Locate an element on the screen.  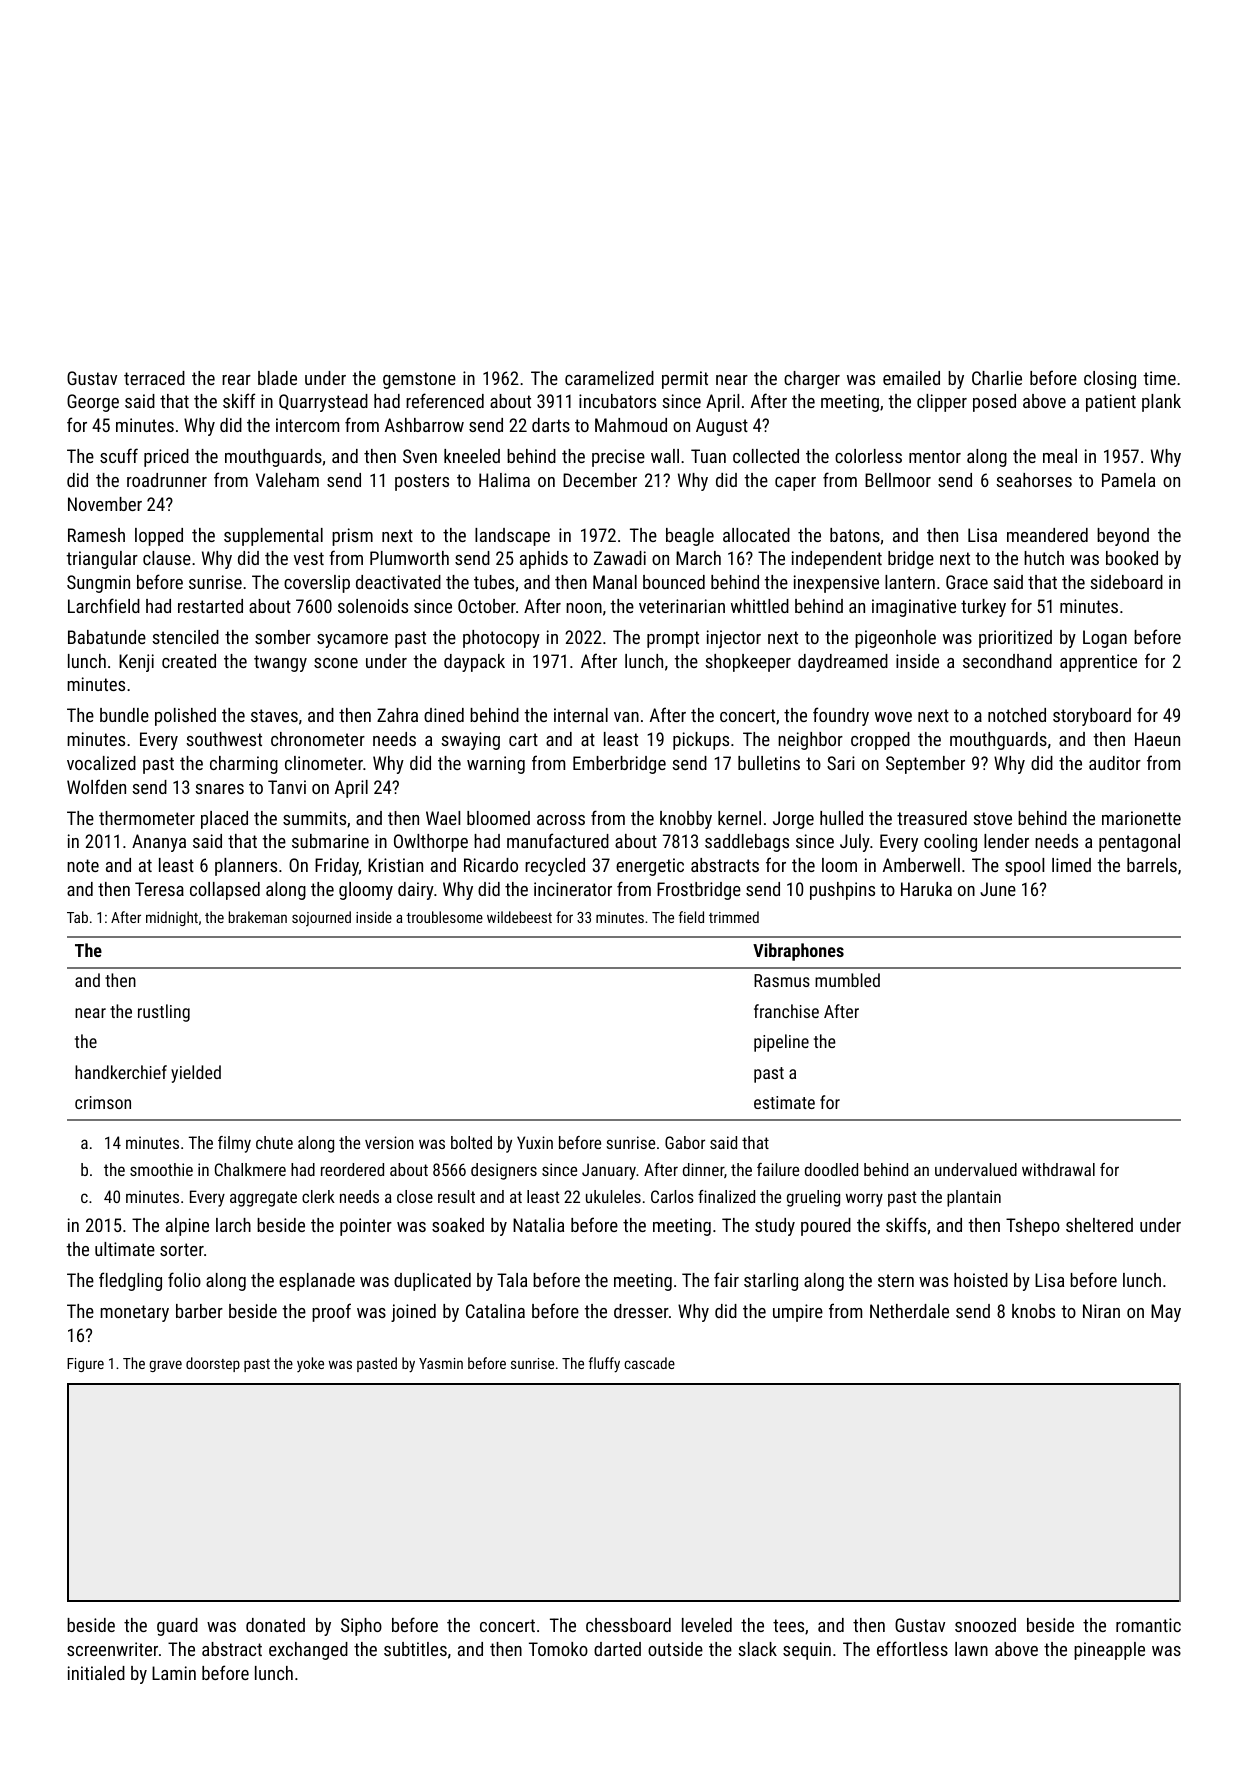
yoke is located at coordinates (310, 1364).
